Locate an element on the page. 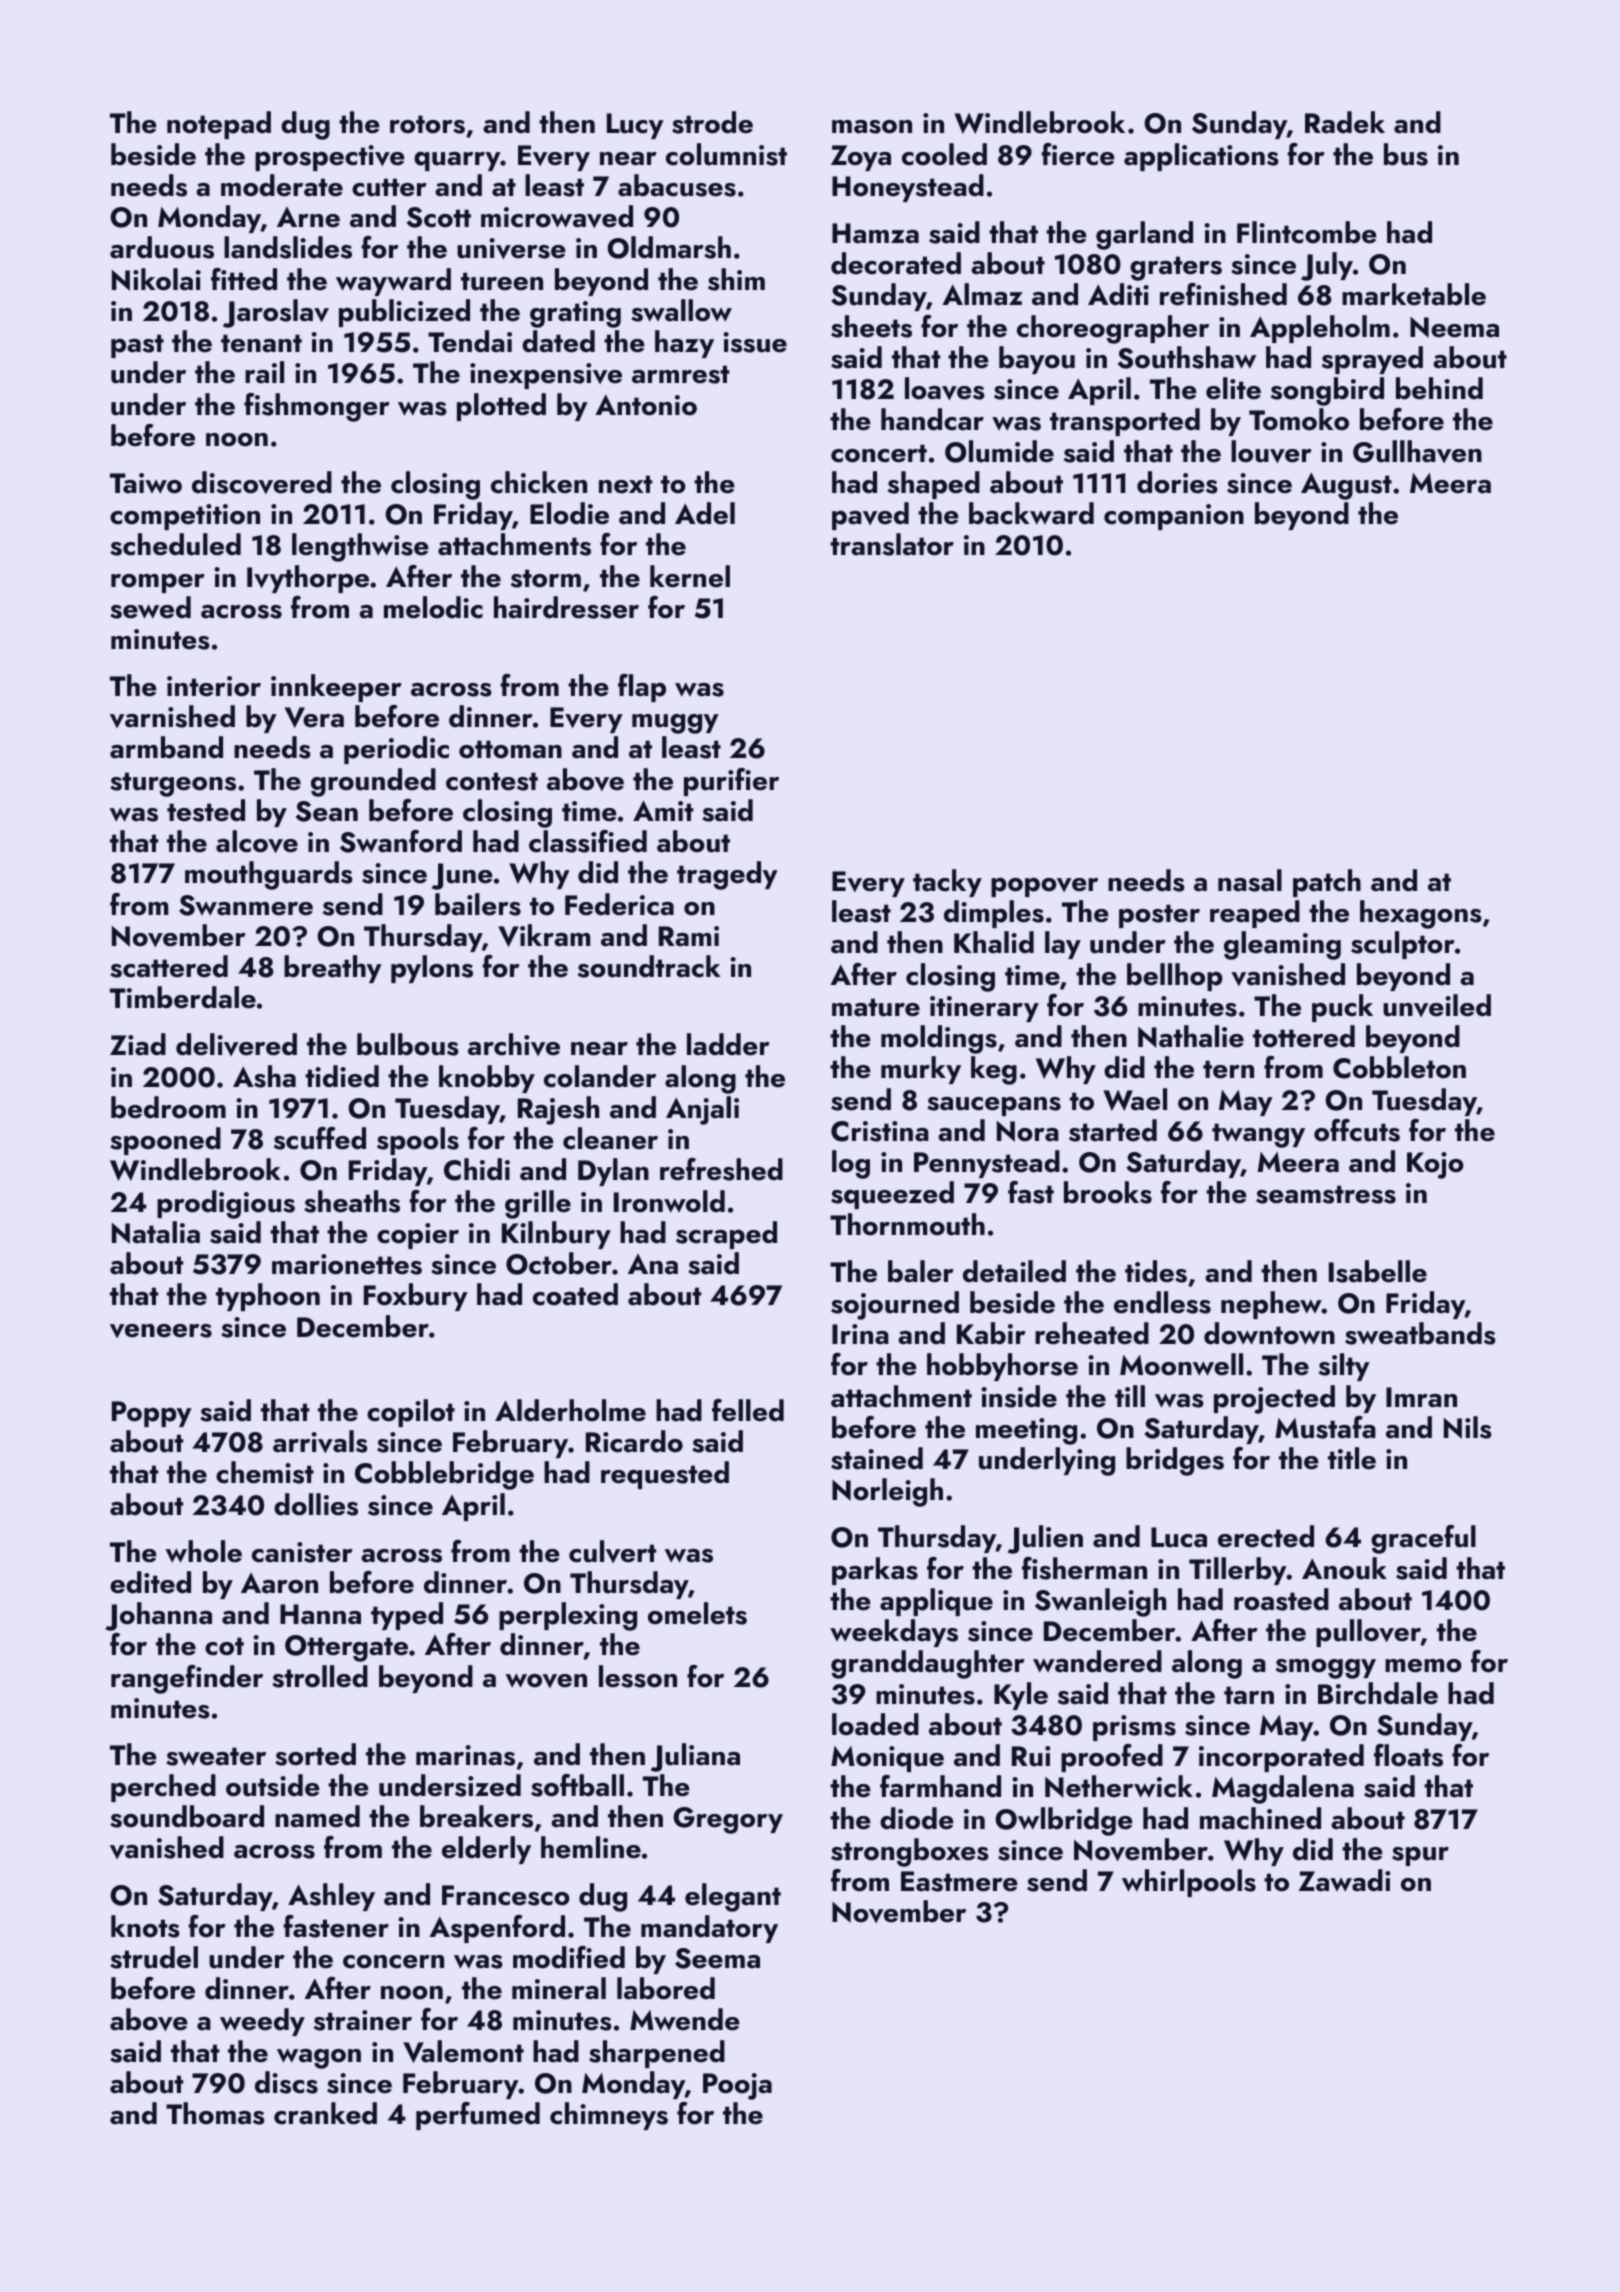 The width and height of the document is (1620, 2292). popover is located at coordinates (1044, 887).
